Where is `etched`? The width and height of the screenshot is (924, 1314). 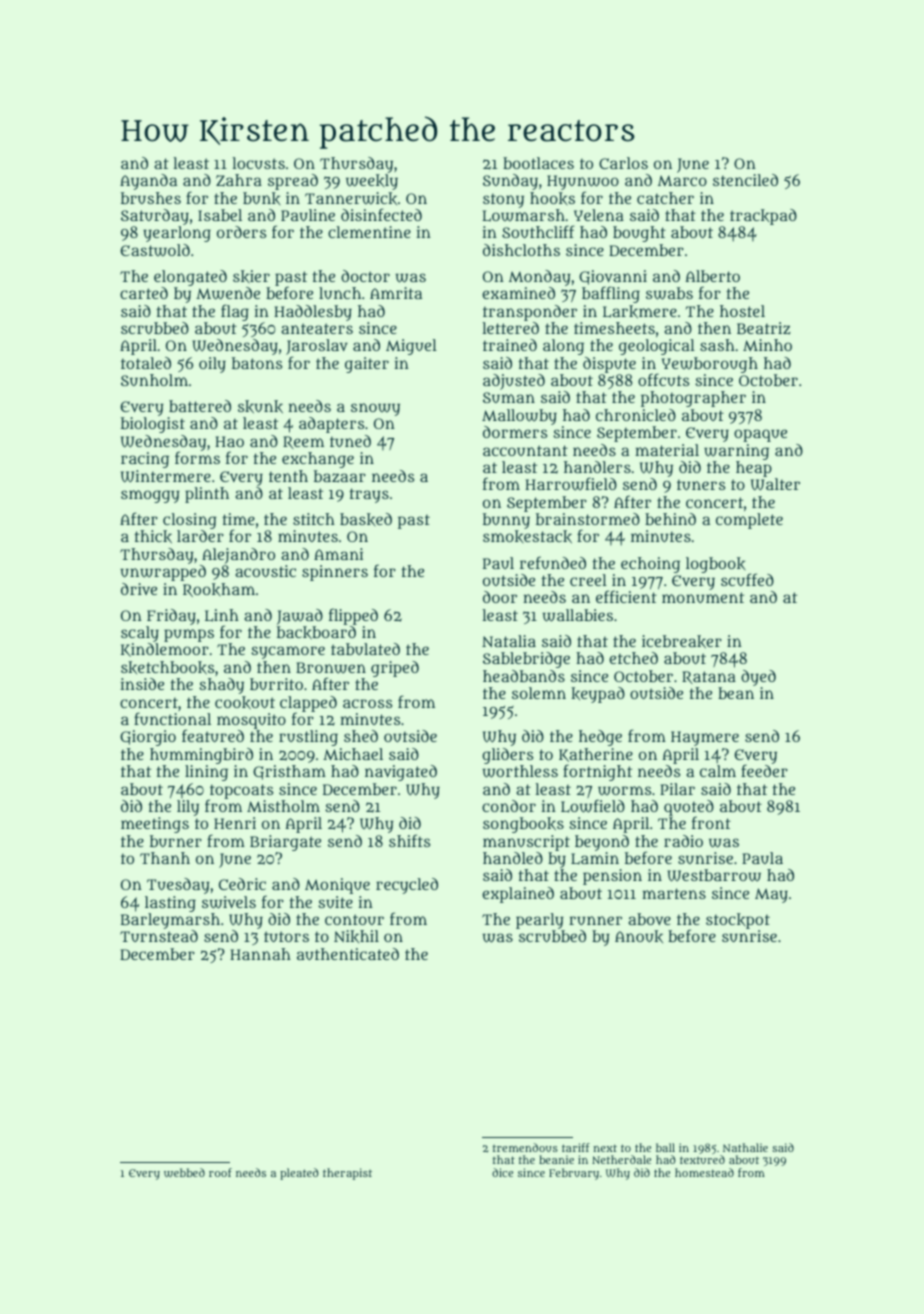
etched is located at coordinates (633, 658).
